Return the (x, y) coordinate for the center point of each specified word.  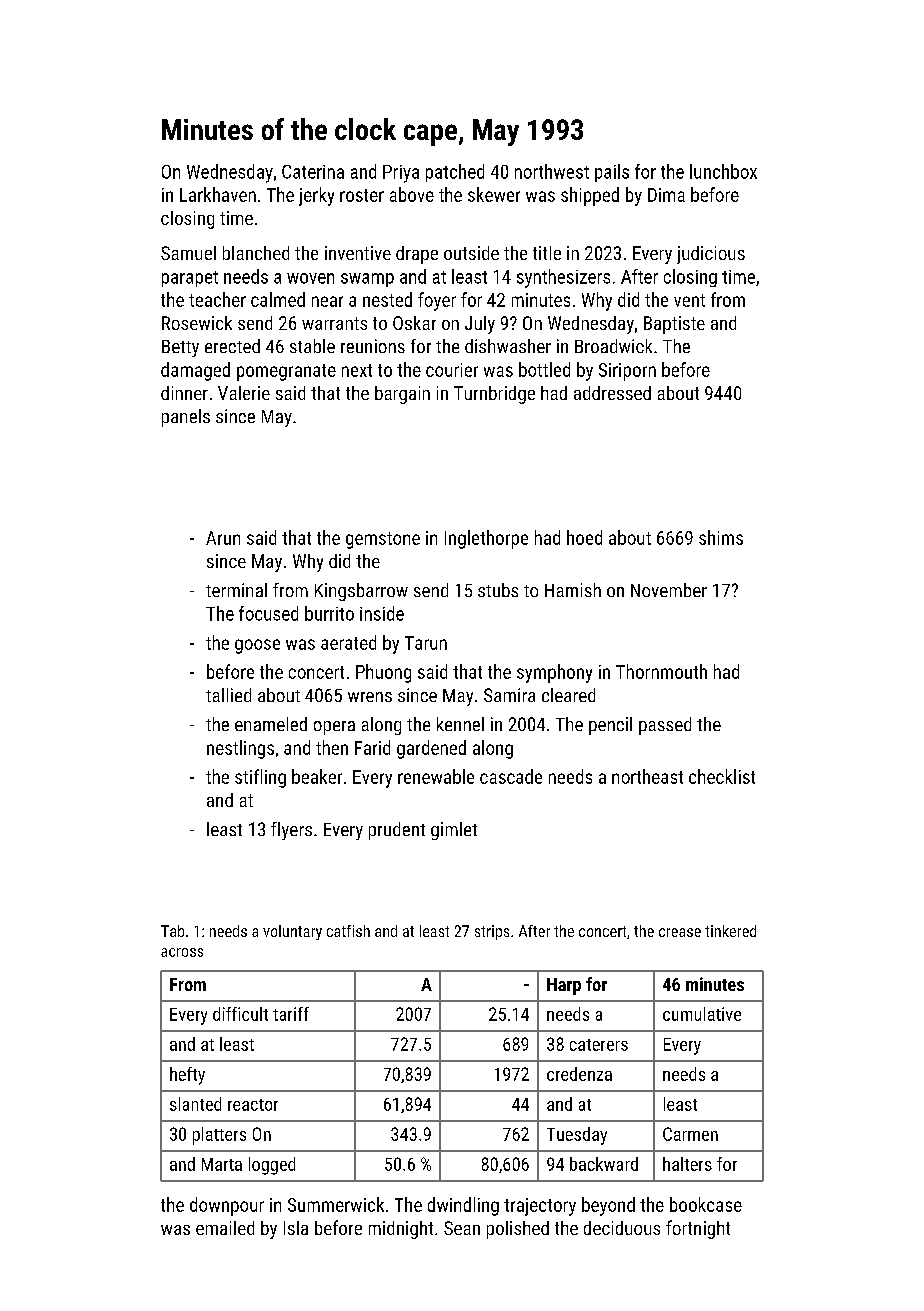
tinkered (730, 931)
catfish (348, 931)
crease (680, 932)
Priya (401, 174)
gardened (431, 749)
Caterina (313, 172)
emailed (225, 1228)
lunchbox (723, 171)
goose (257, 646)
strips (492, 932)
